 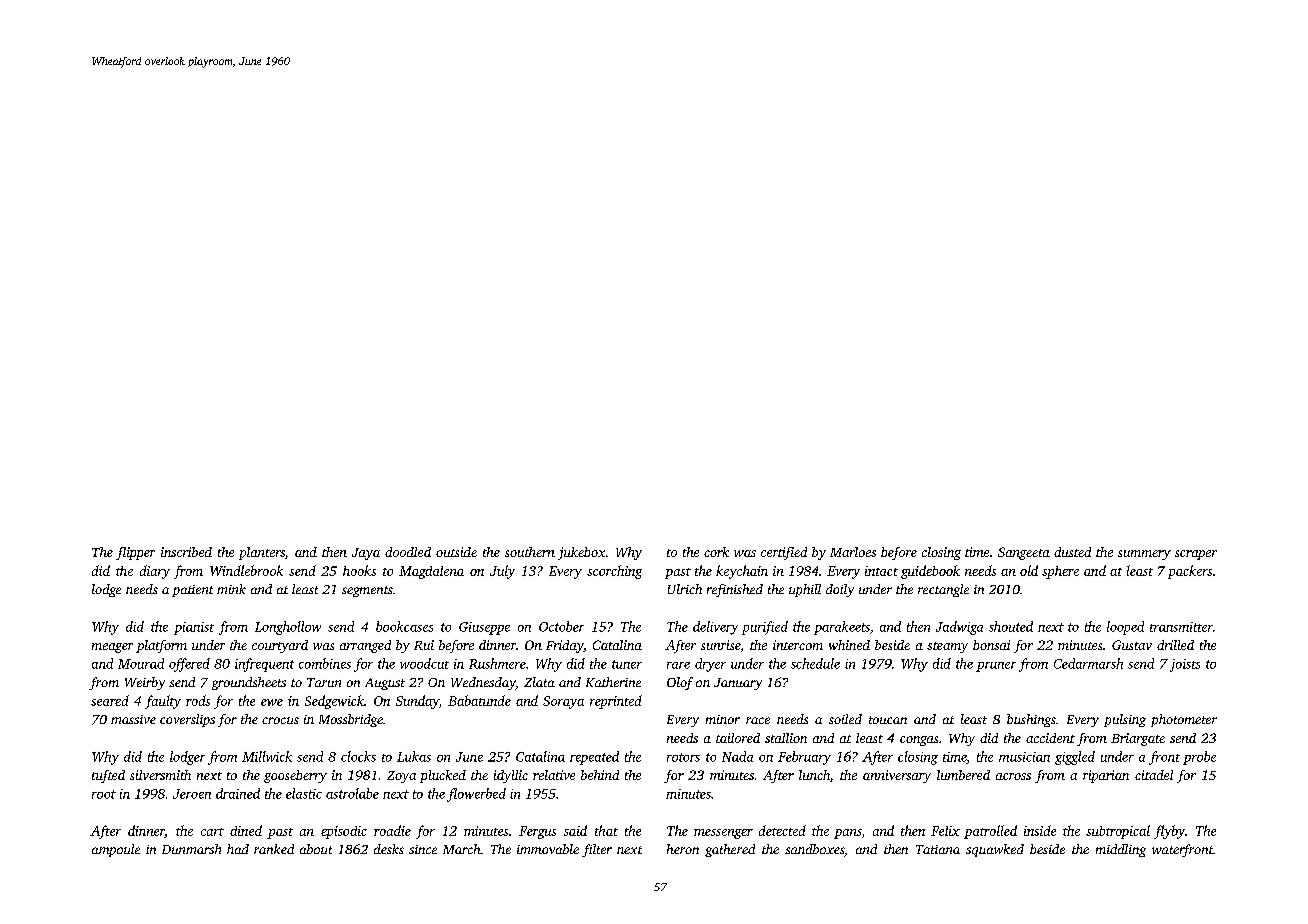 I want to click on filter, so click(x=597, y=850).
